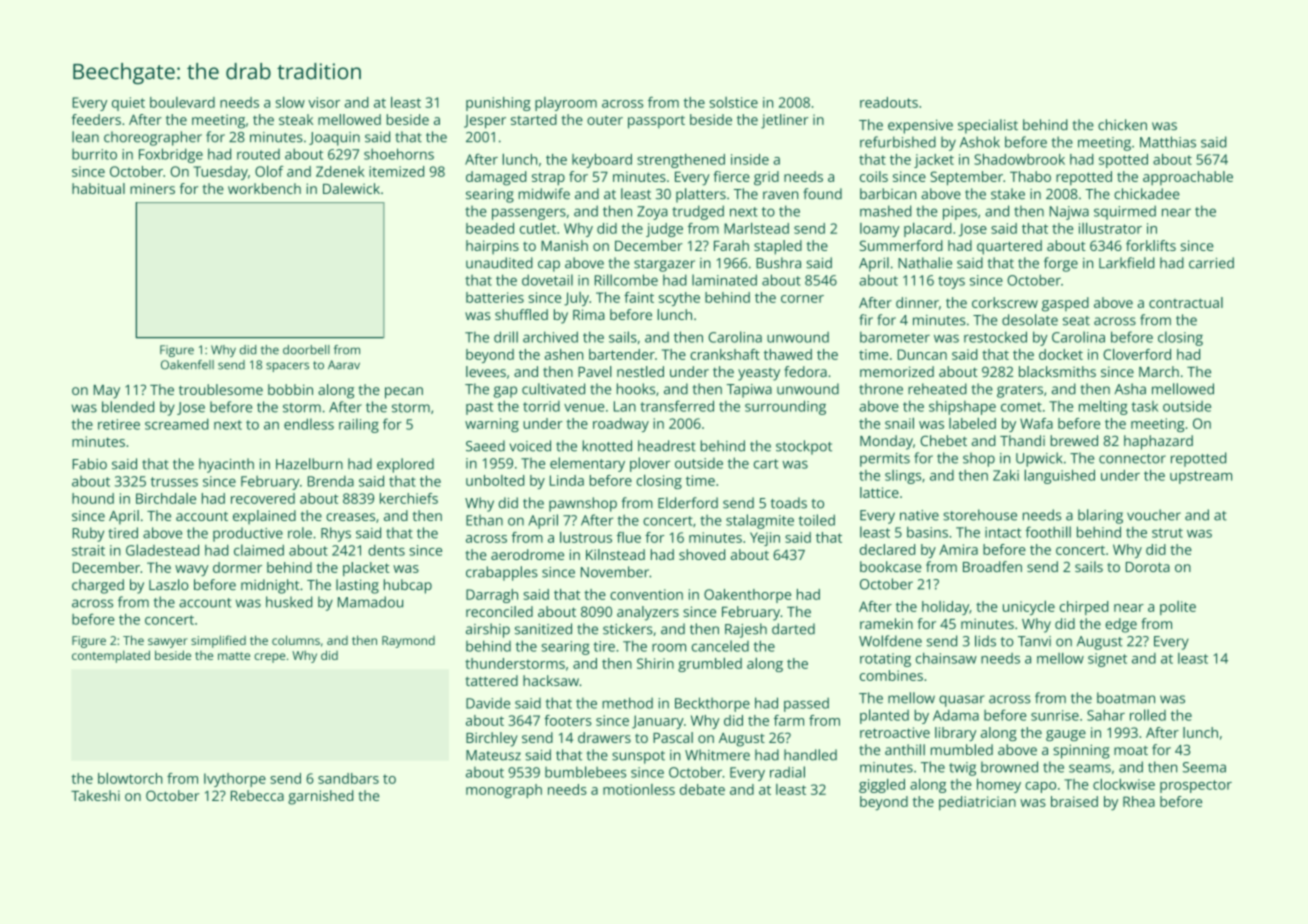  I want to click on signet, so click(1107, 660).
